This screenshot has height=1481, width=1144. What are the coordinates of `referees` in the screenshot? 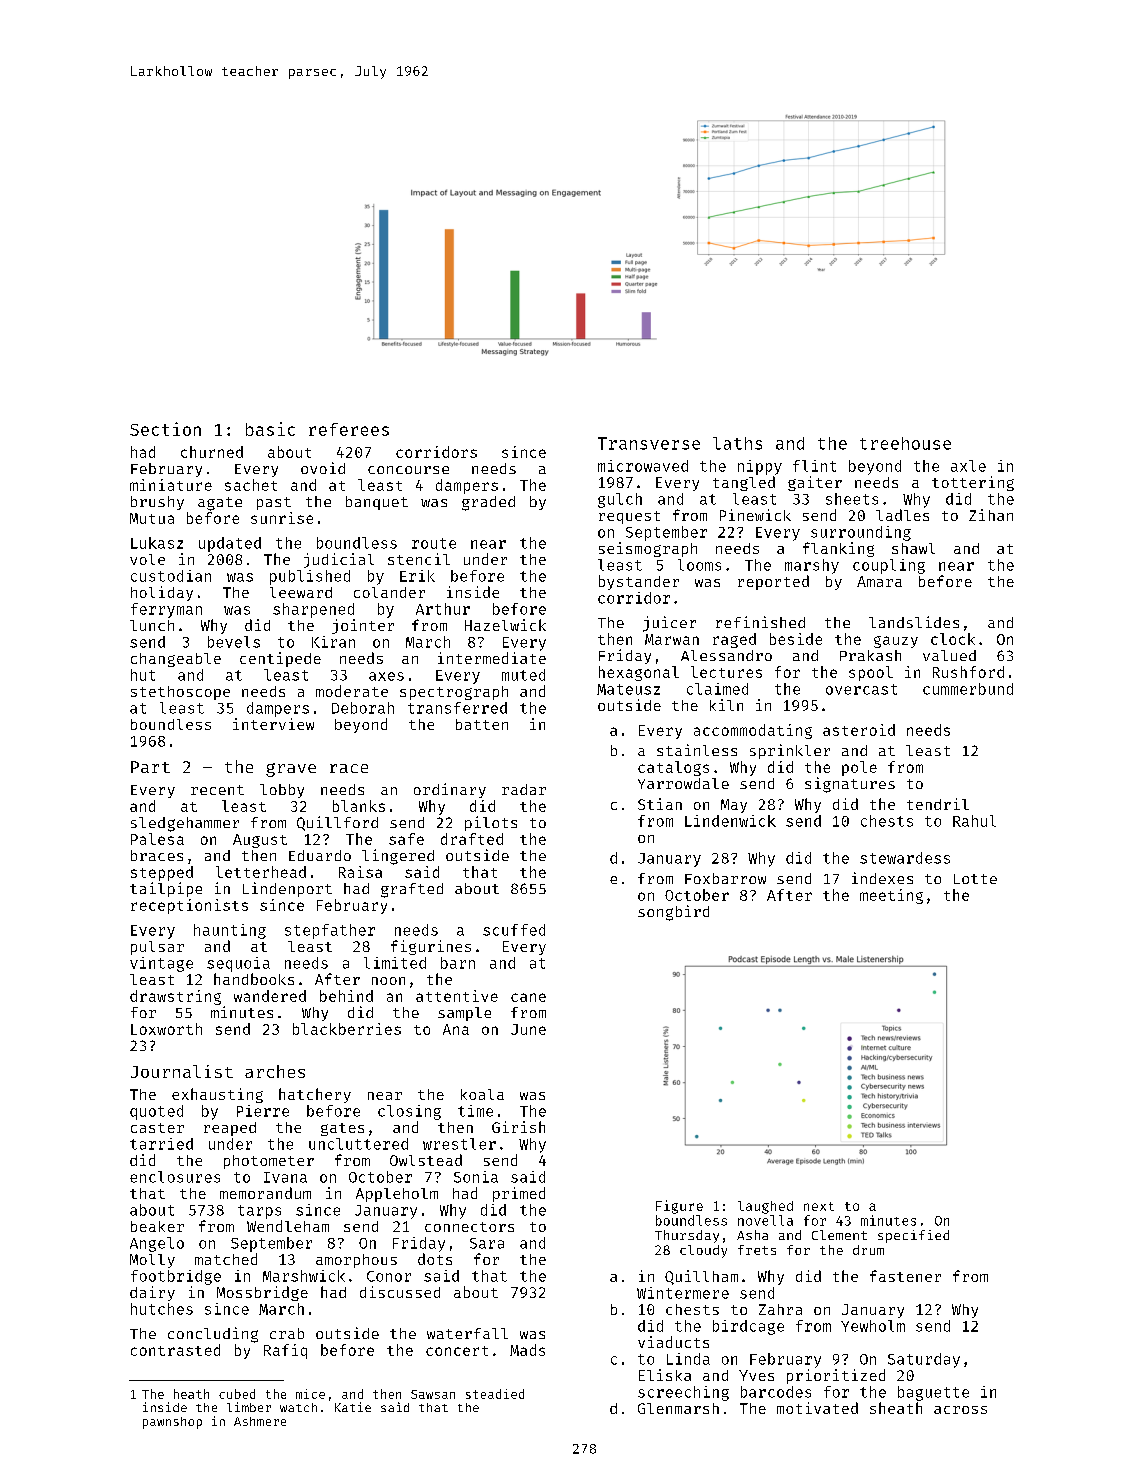 It's located at (349, 429).
